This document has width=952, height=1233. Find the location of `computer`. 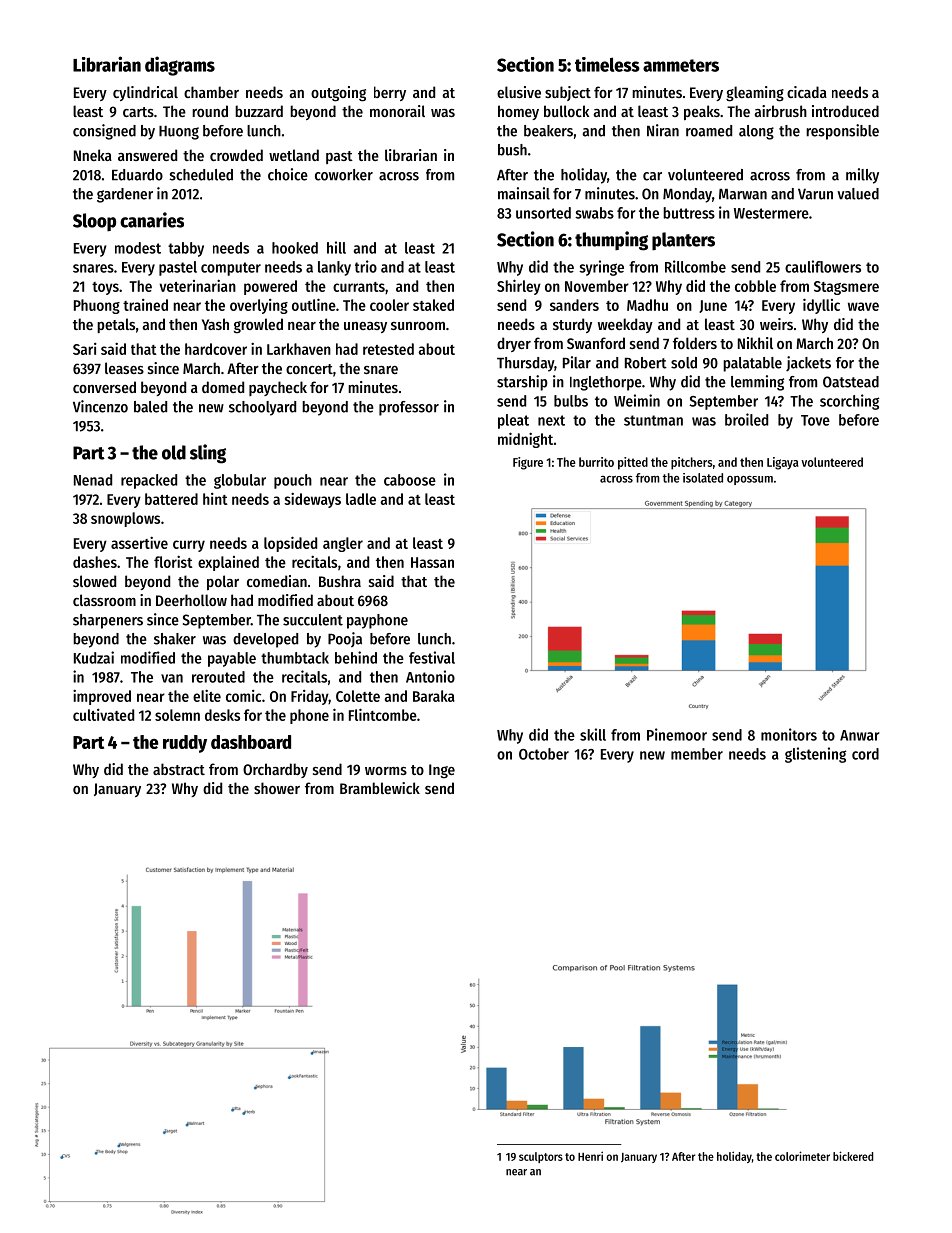

computer is located at coordinates (231, 269).
